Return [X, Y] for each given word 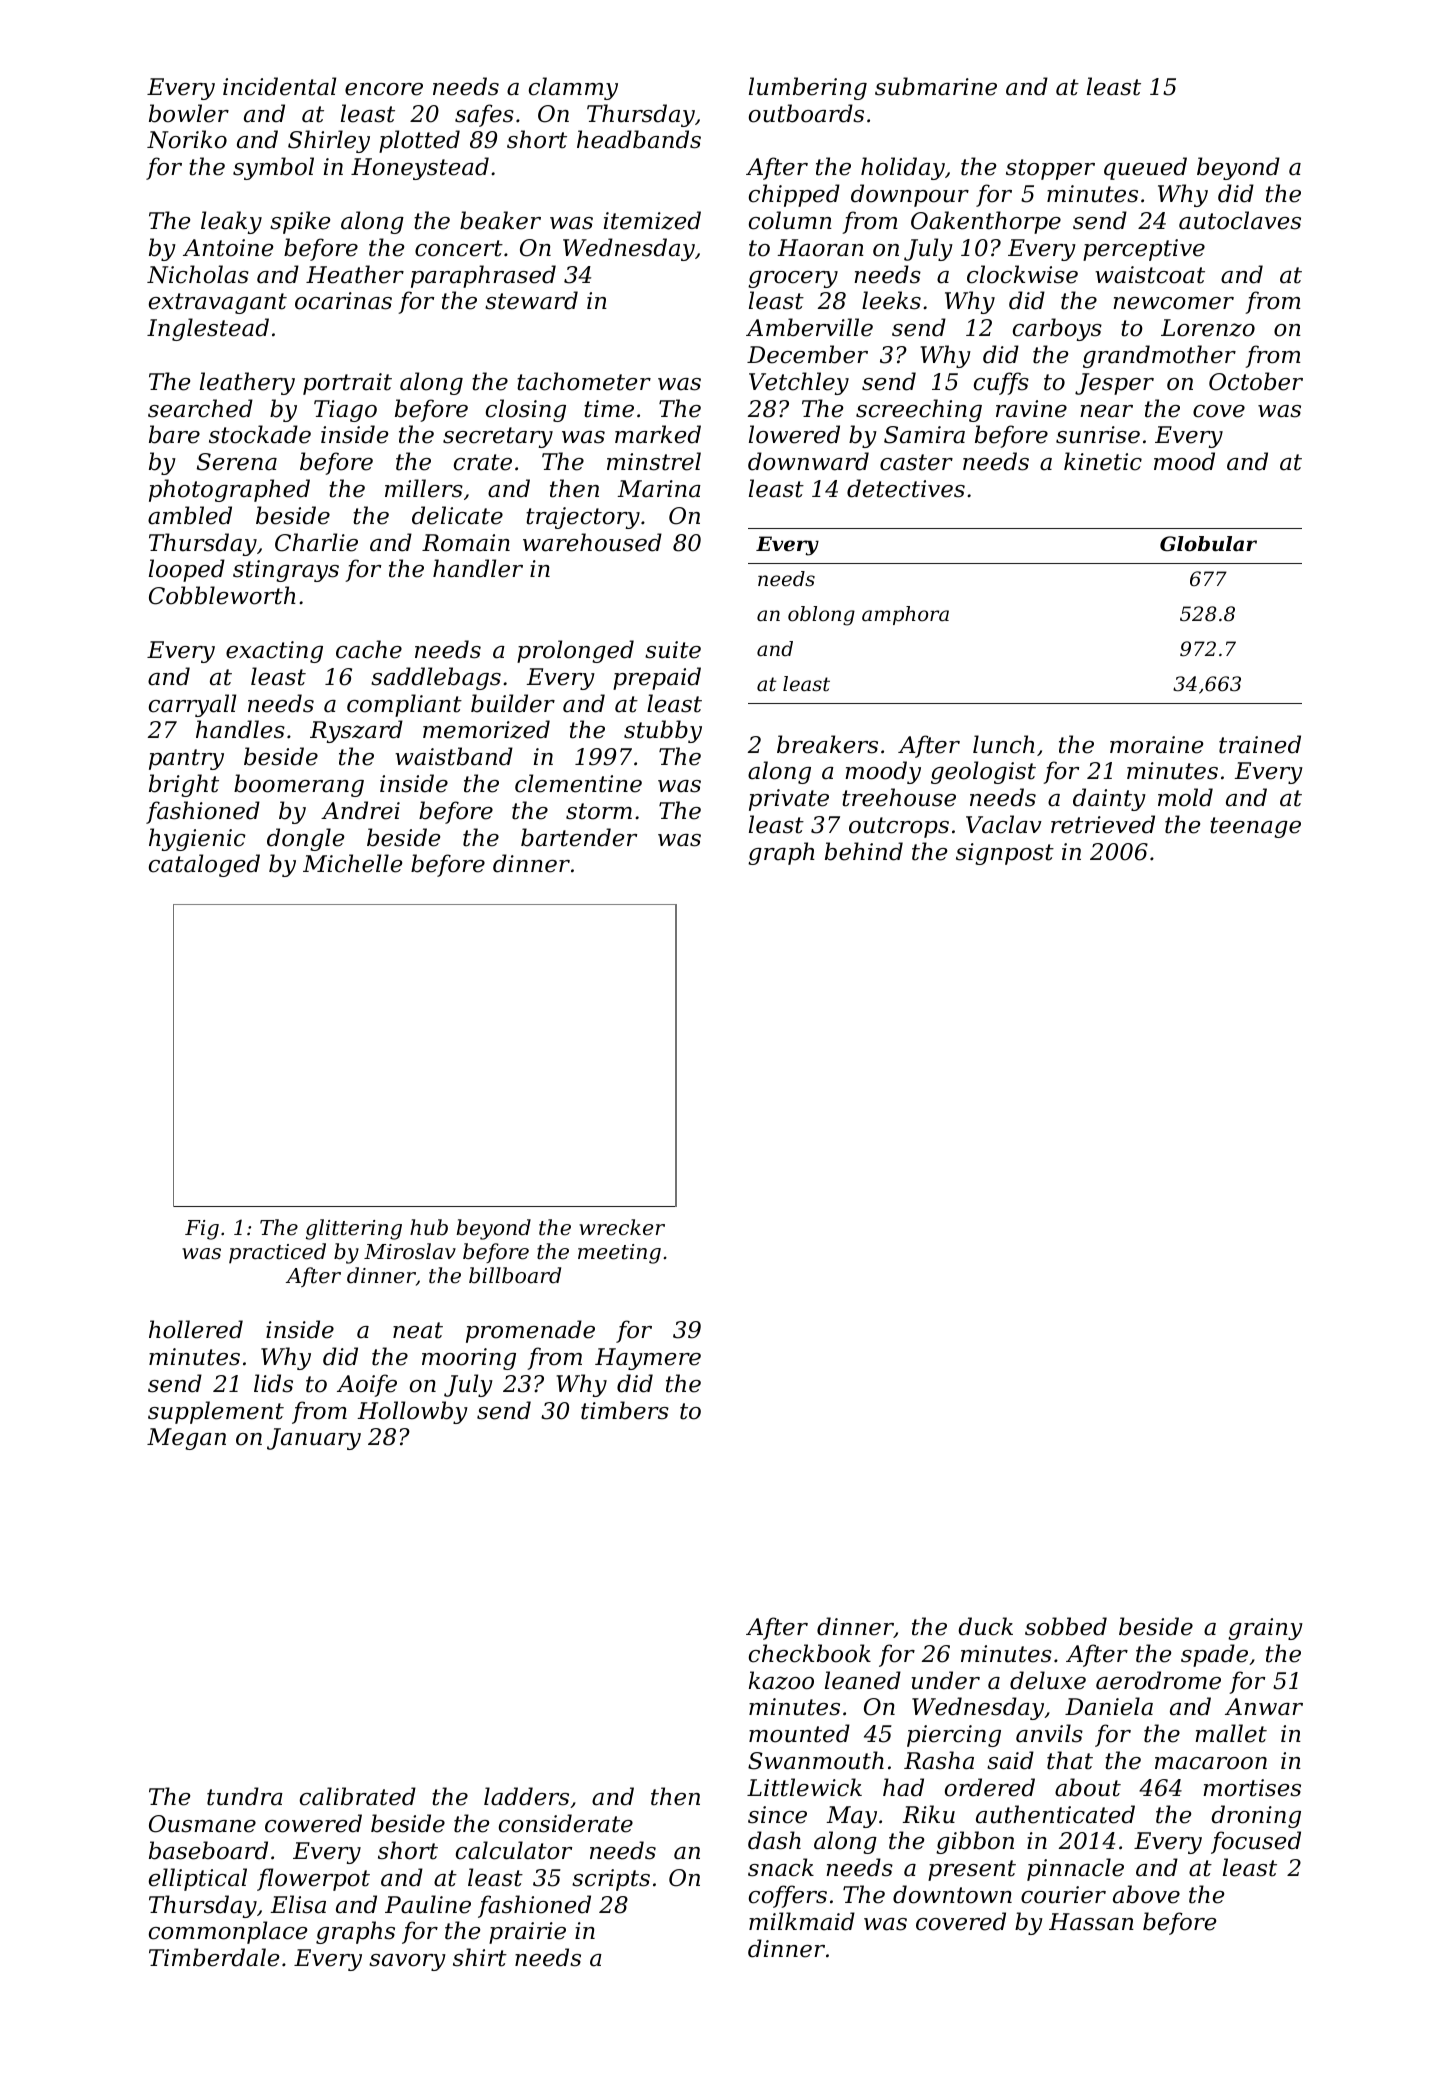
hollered [196, 1329]
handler [478, 568]
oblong [821, 616]
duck [985, 1626]
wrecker [622, 1227]
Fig [202, 1230]
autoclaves [1240, 220]
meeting [619, 1254]
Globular [1208, 544]
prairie [527, 1933]
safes [484, 115]
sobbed [1066, 1626]
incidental [279, 86]
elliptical [198, 1879]
